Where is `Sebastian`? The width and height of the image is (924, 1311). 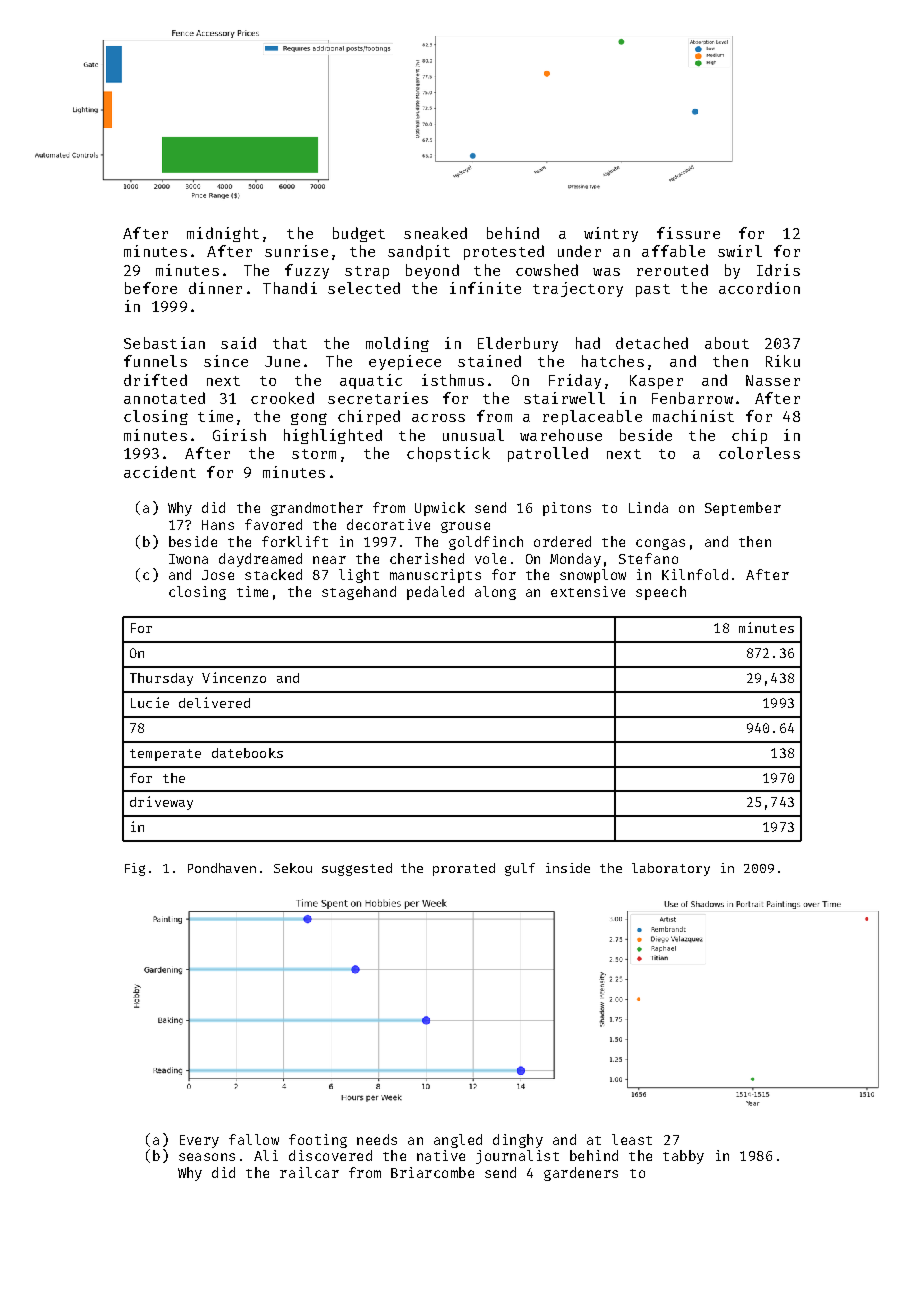
Sebastian is located at coordinates (164, 343).
